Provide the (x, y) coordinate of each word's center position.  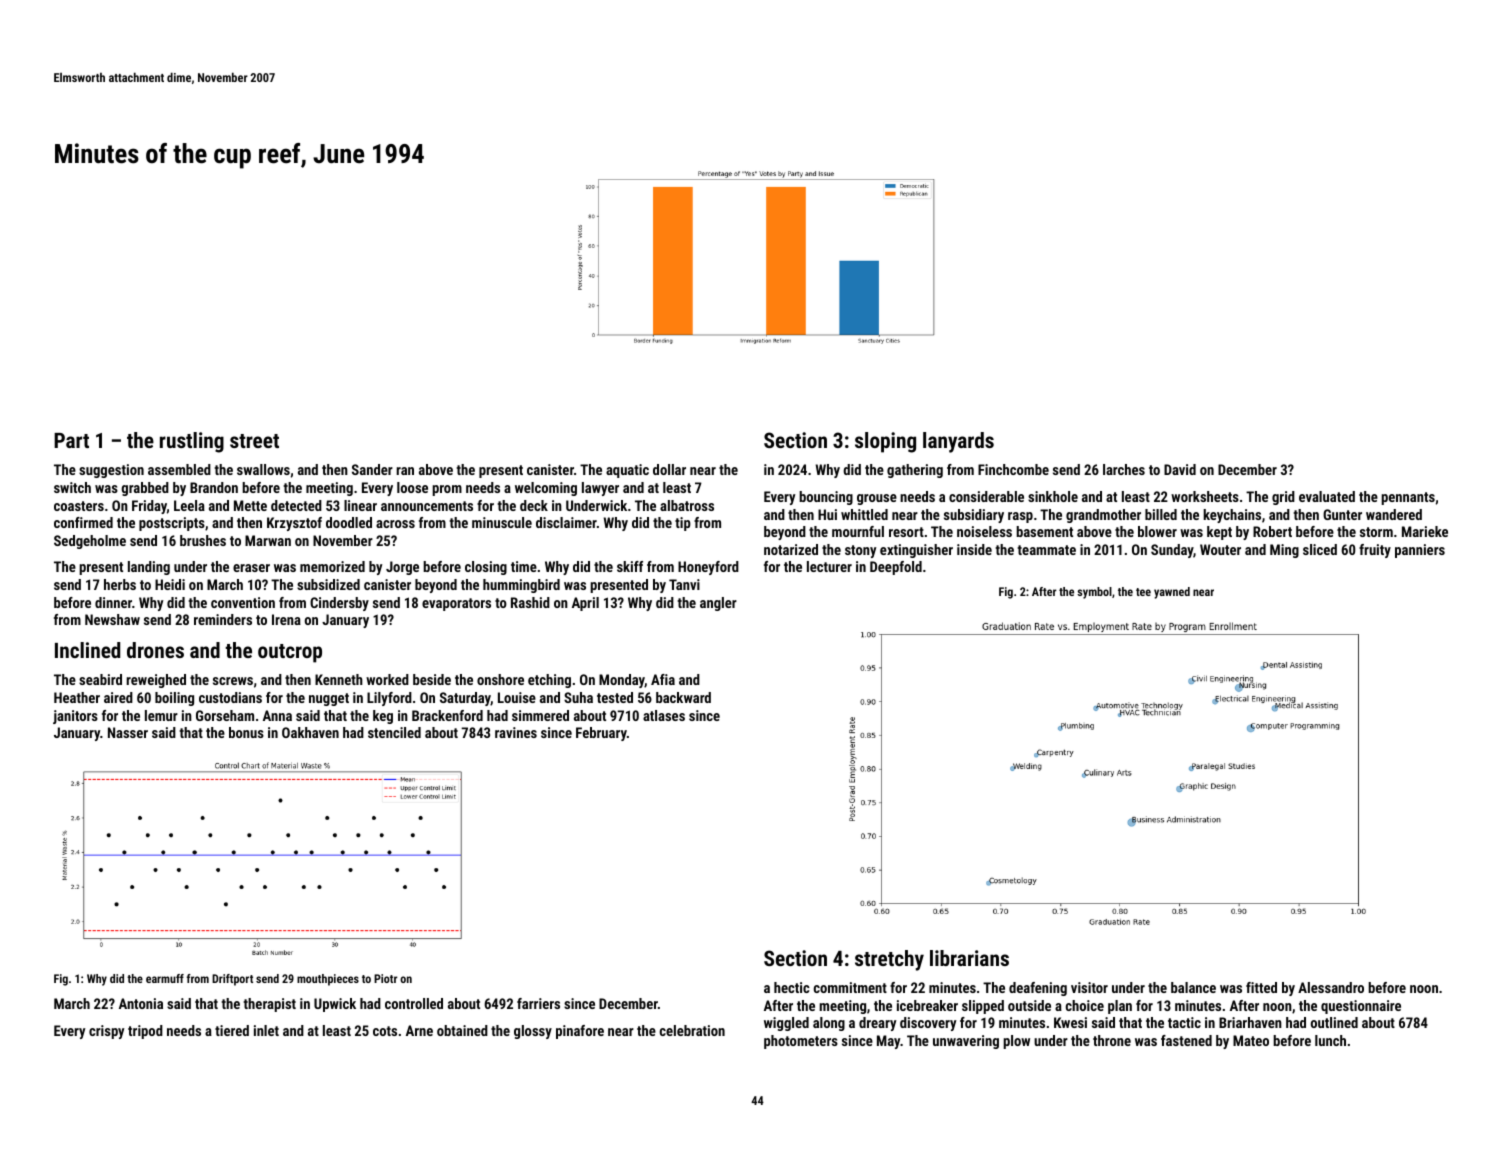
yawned (1172, 593)
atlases (664, 715)
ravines (516, 732)
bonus (246, 732)
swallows (263, 469)
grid (1283, 498)
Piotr (385, 978)
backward (683, 697)
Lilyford (389, 699)
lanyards (958, 442)
